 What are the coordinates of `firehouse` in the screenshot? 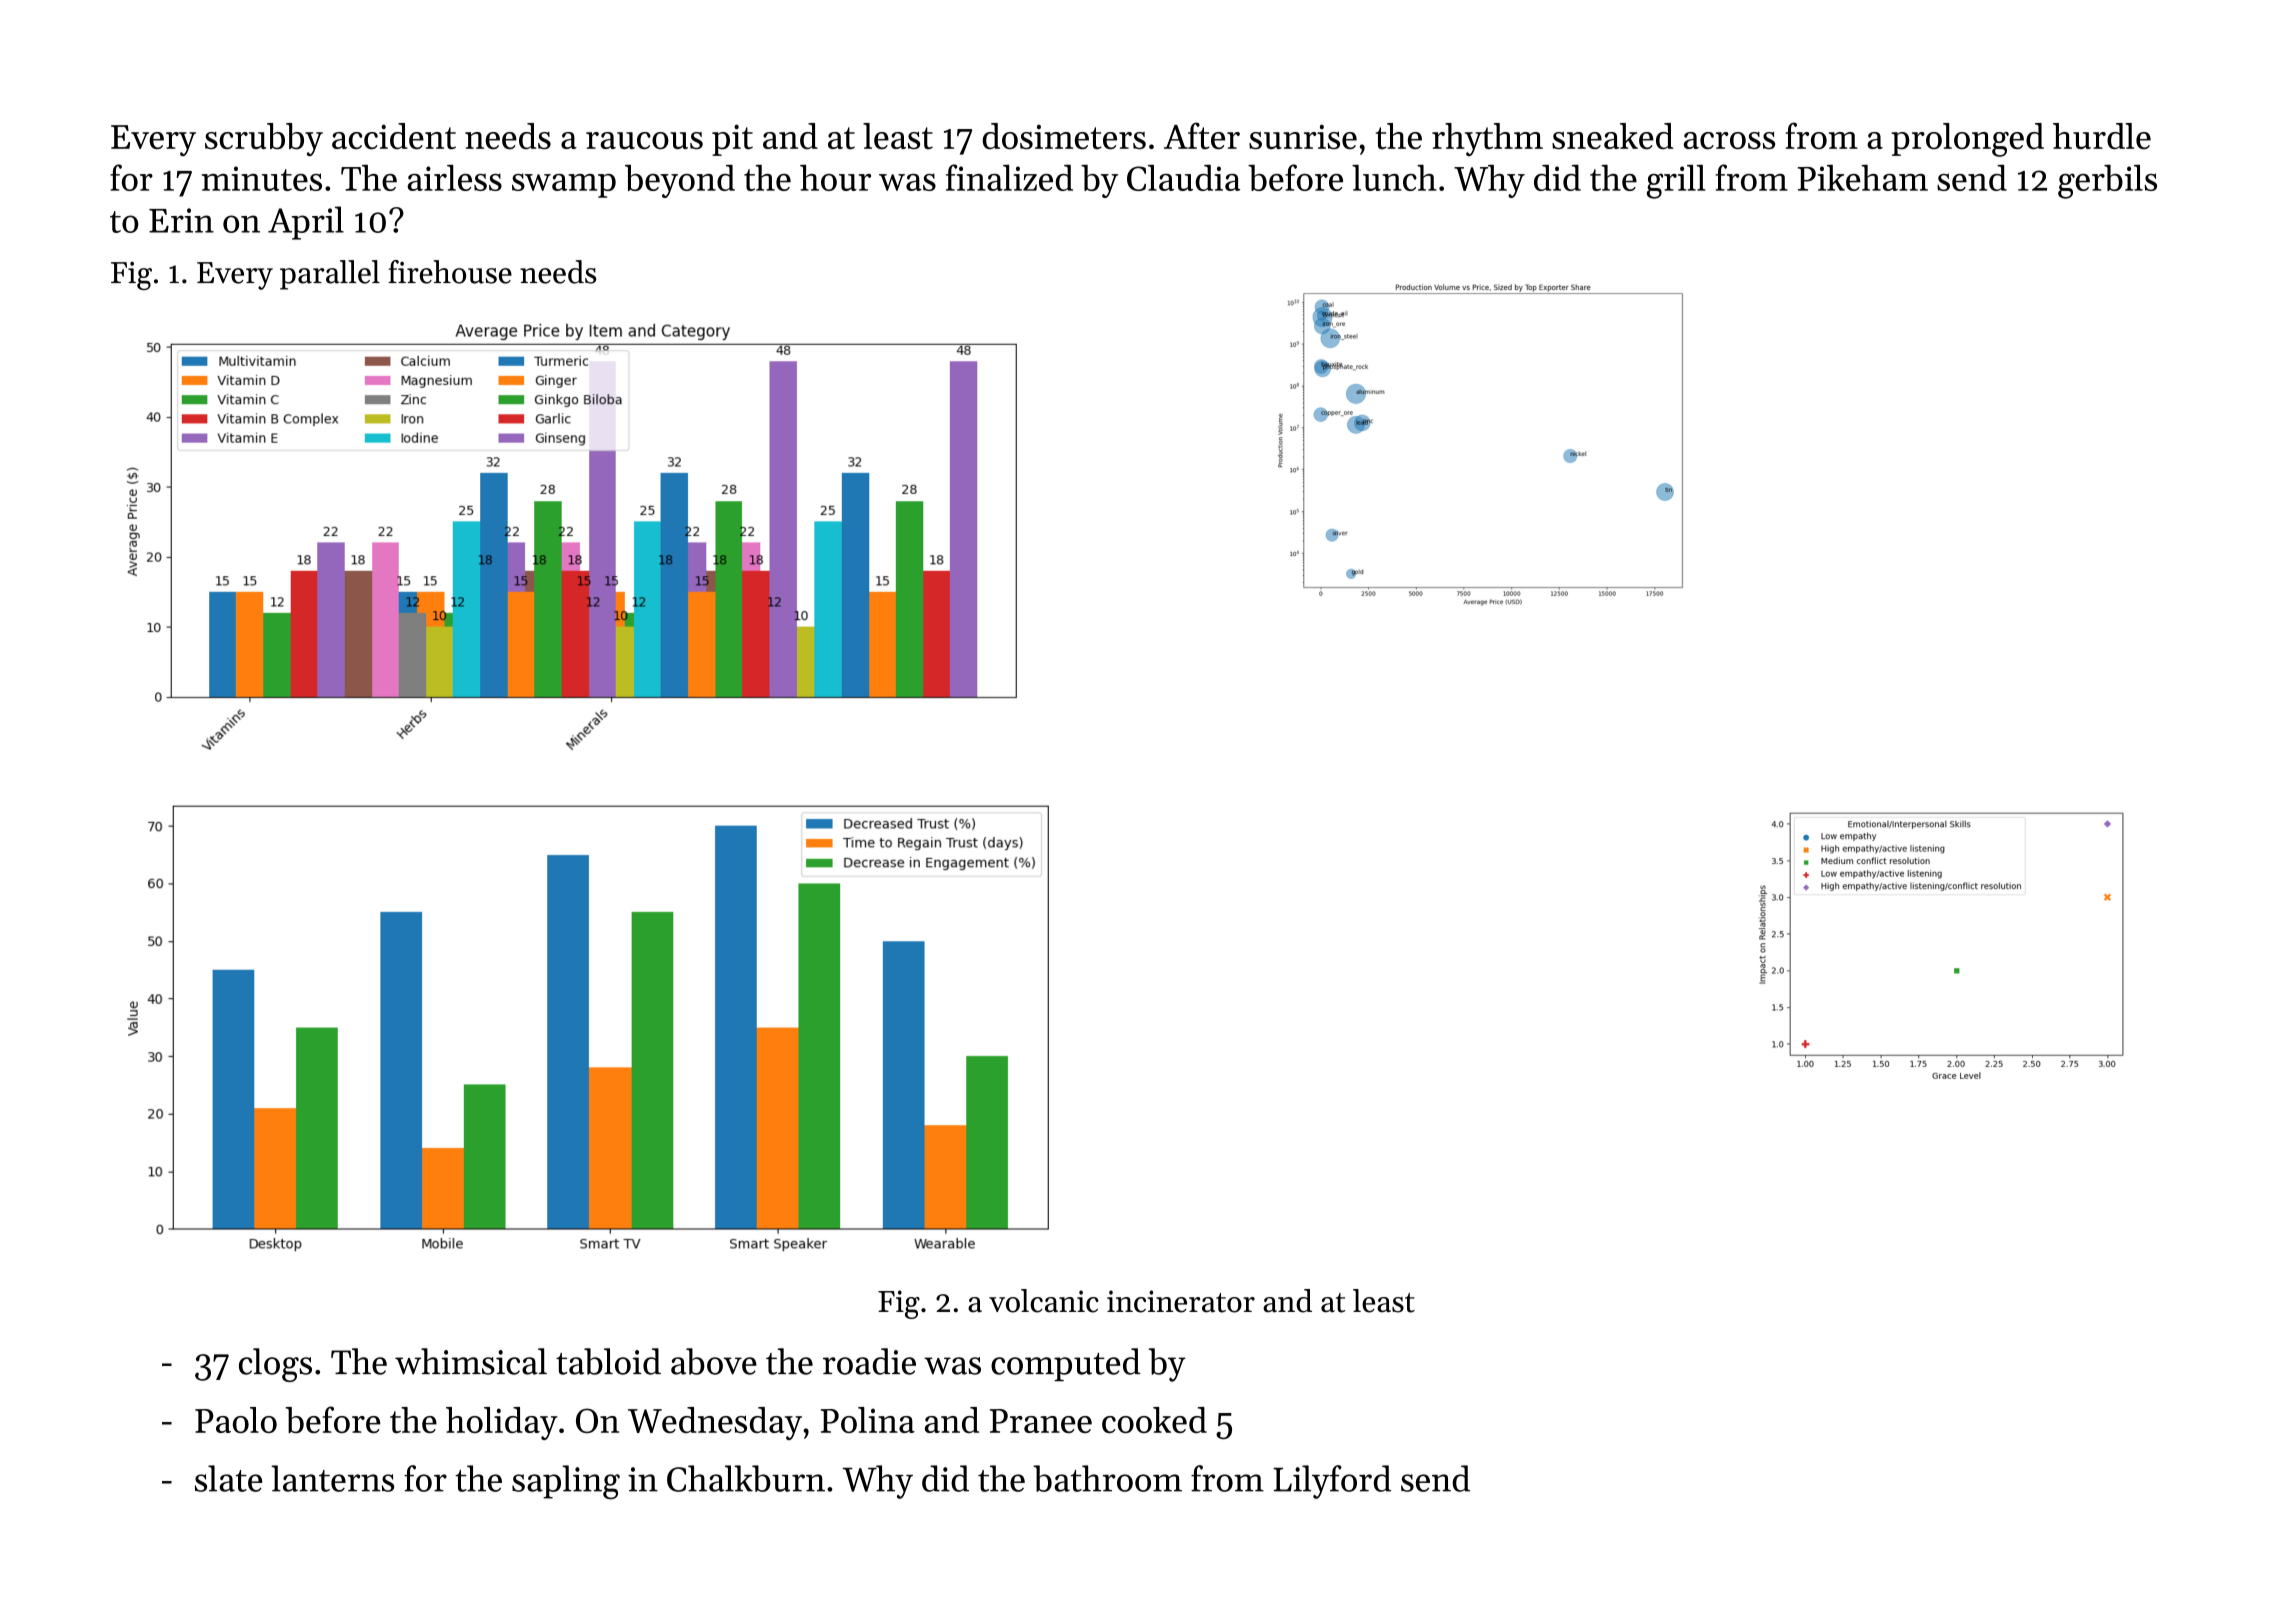 It's located at (450, 272).
